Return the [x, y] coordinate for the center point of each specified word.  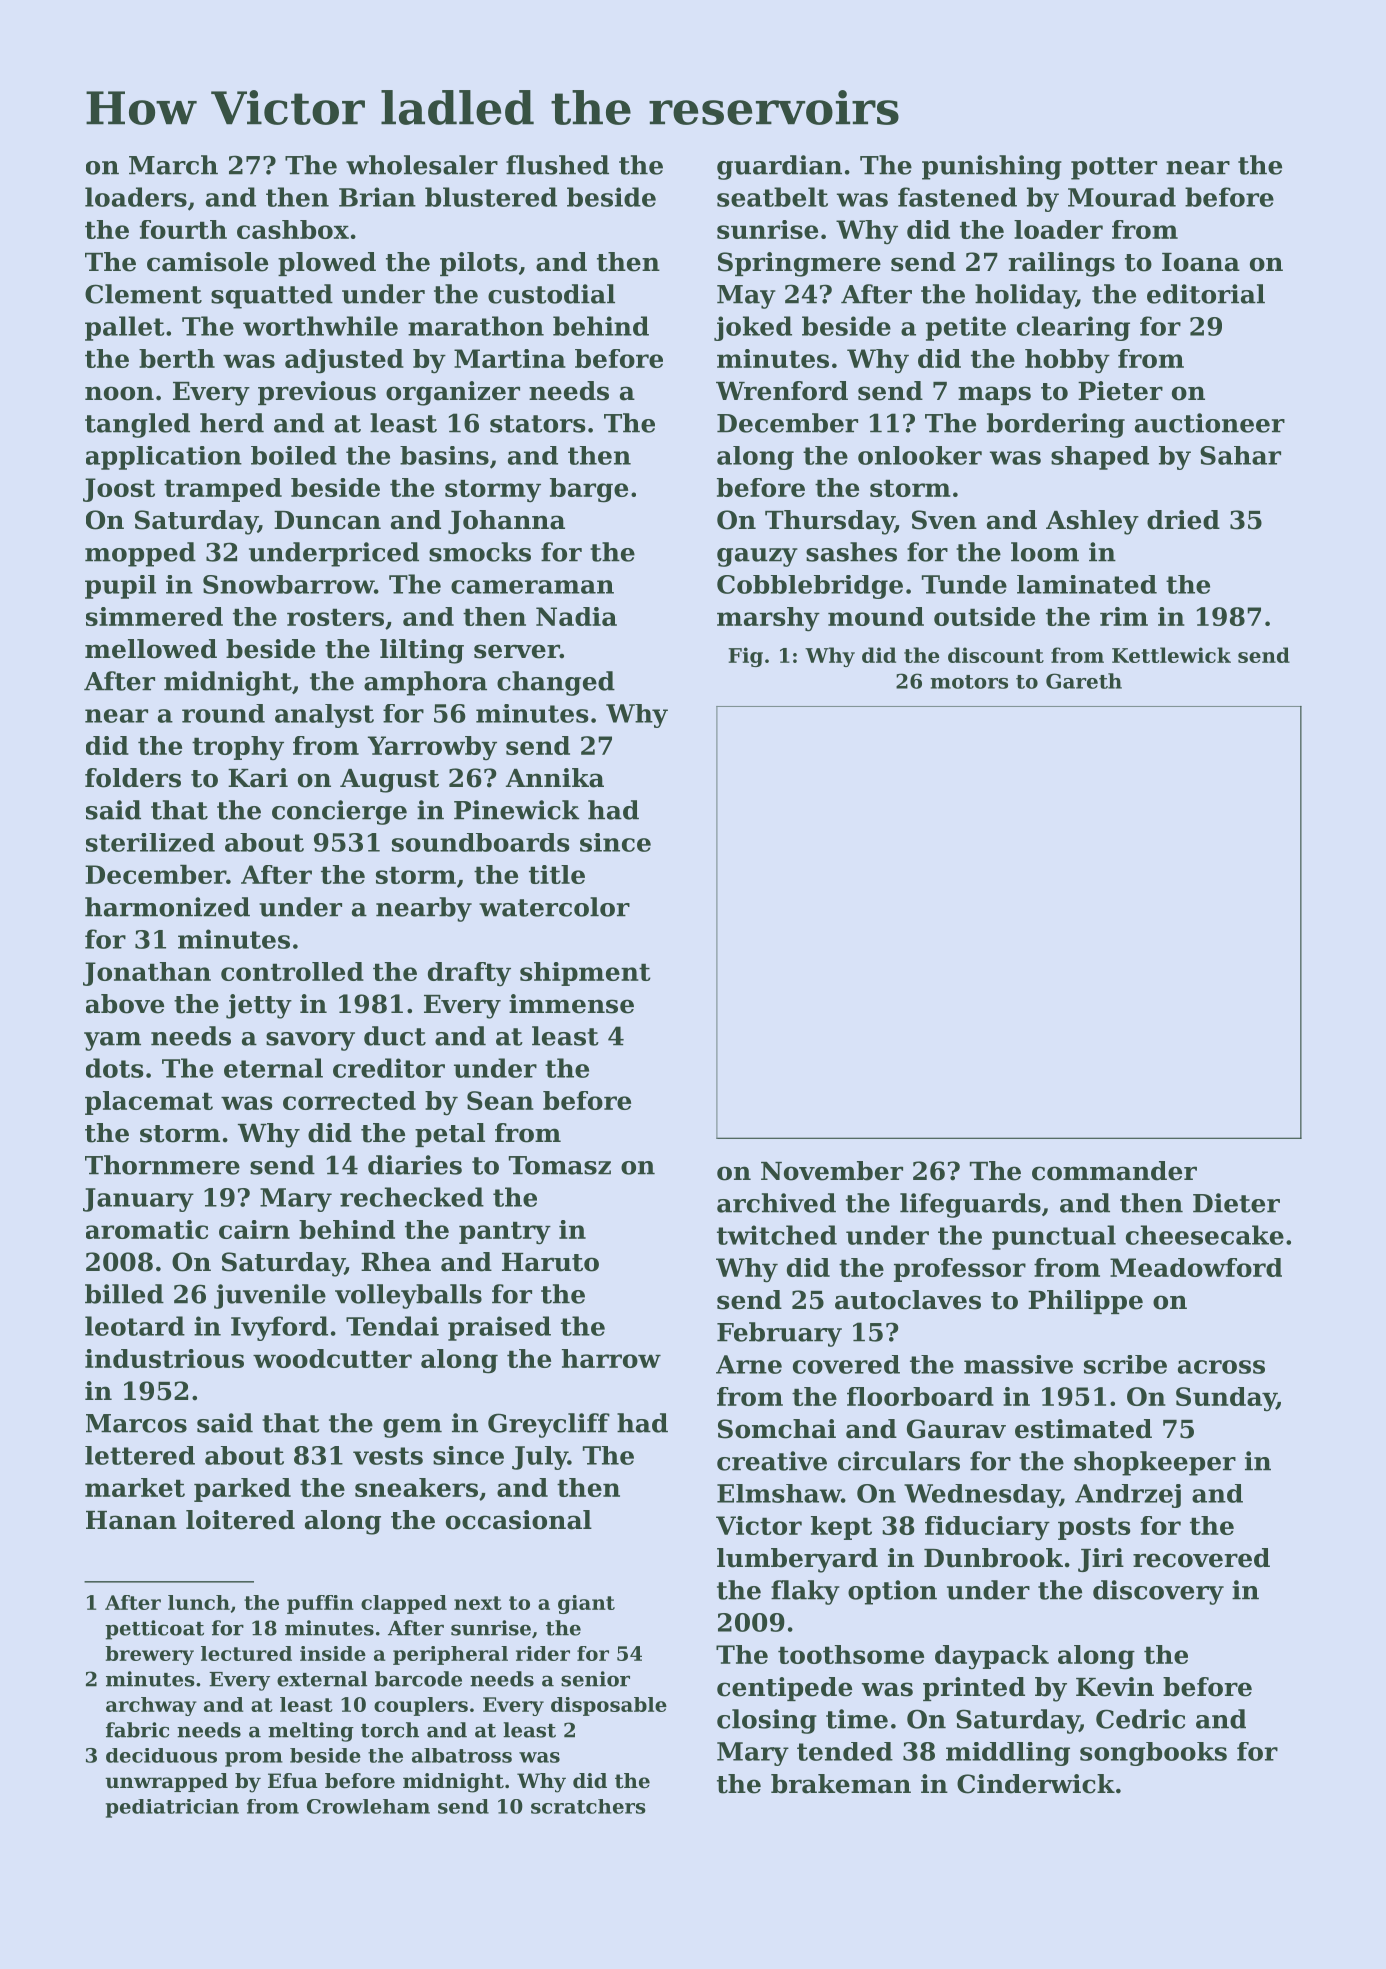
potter [1114, 168]
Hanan [131, 1520]
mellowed [151, 649]
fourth [183, 229]
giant [586, 1604]
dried [1183, 520]
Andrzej [1128, 1496]
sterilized [150, 842]
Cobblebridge [810, 587]
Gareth [1084, 681]
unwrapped [166, 1782]
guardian [779, 167]
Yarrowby [432, 748]
